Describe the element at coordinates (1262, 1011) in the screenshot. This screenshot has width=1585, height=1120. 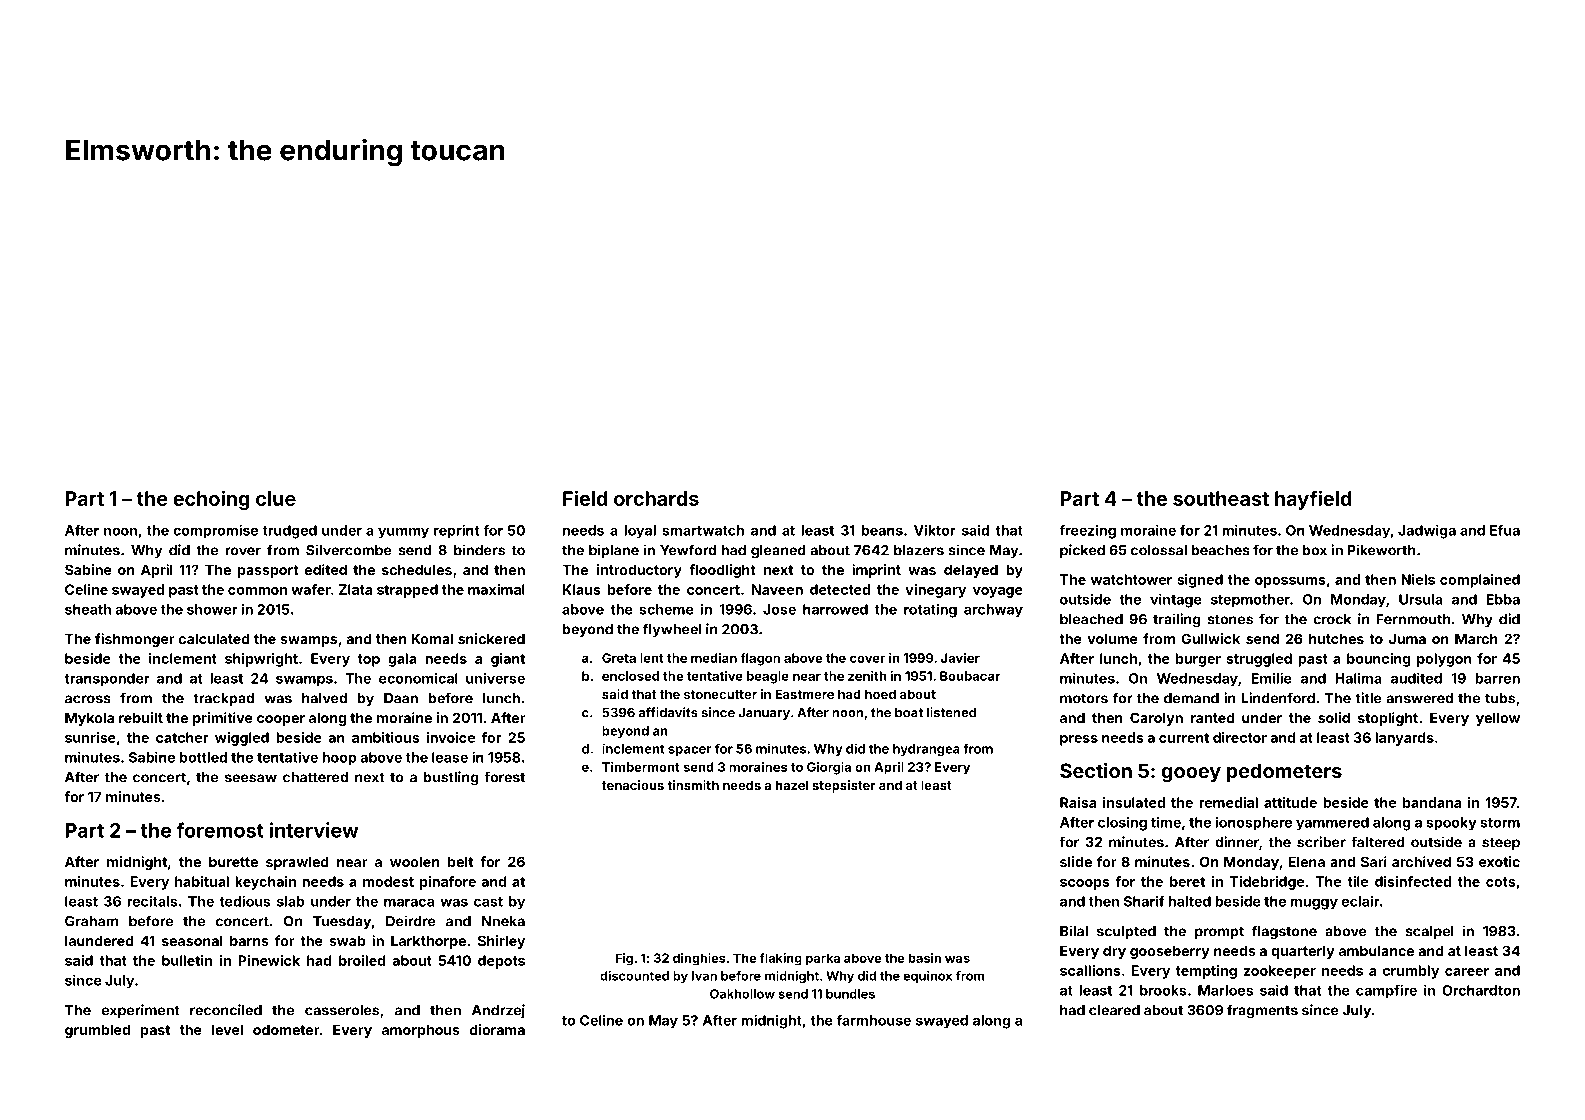
I see `fragments` at that location.
